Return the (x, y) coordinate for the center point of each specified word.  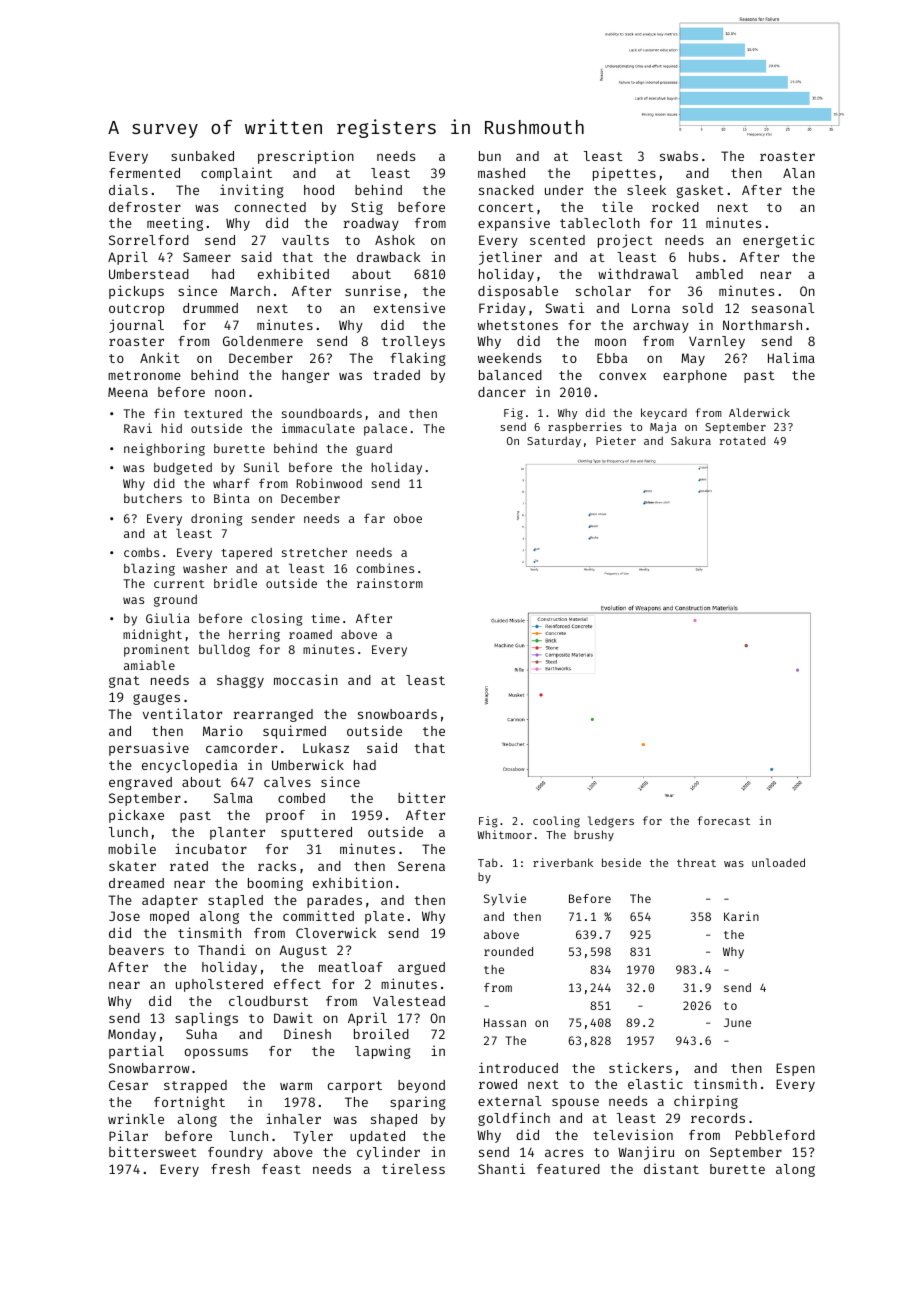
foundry (235, 1153)
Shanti (501, 1168)
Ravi (138, 428)
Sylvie (505, 899)
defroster (145, 207)
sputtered (316, 833)
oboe (408, 518)
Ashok (395, 240)
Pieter (616, 440)
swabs (679, 156)
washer (205, 568)
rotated (742, 440)
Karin (741, 916)
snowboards (397, 714)
